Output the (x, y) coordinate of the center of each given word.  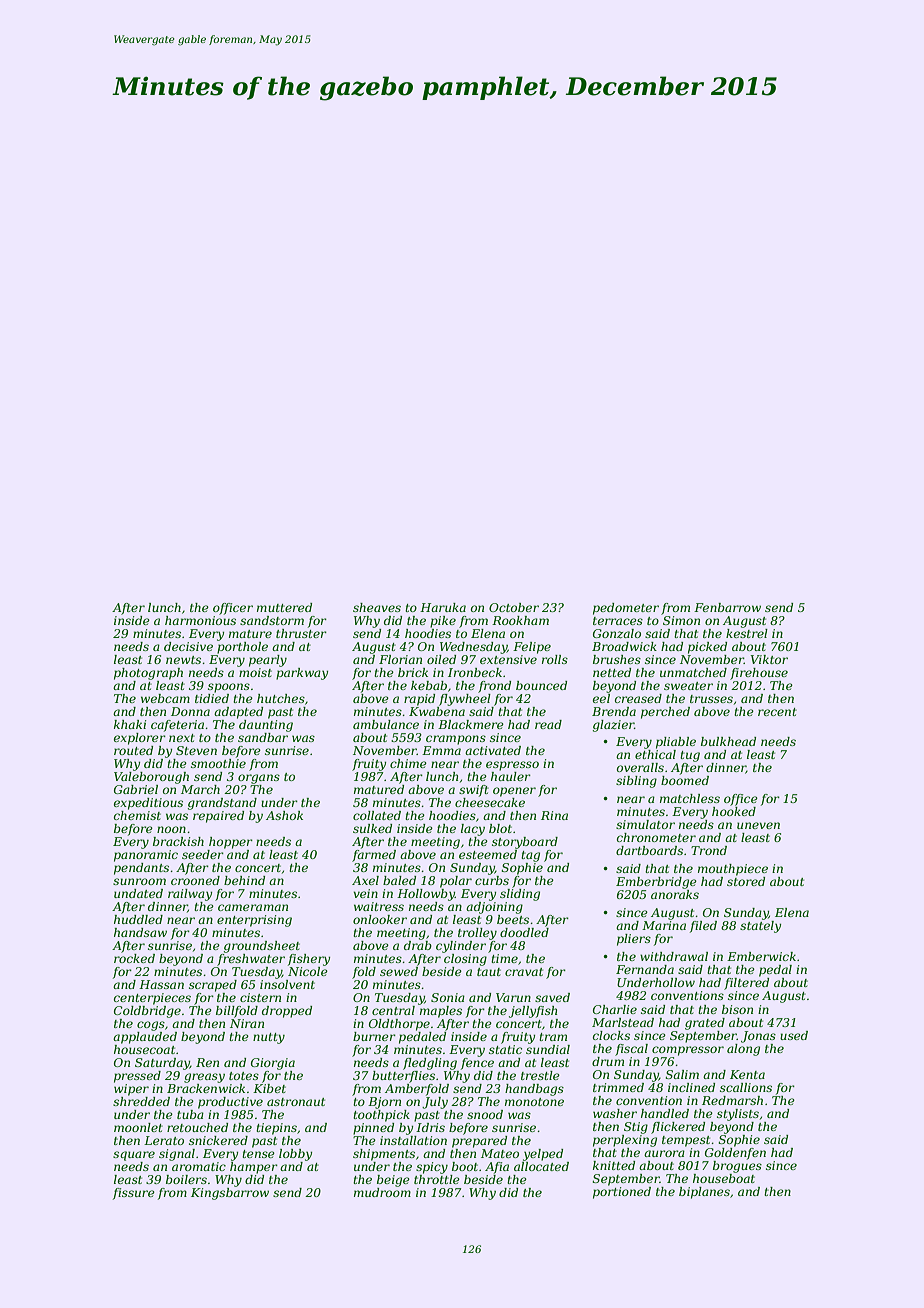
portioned (622, 1193)
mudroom (382, 1192)
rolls (555, 659)
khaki (130, 724)
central (393, 1010)
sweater (688, 686)
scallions (746, 1087)
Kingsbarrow (230, 1194)
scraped (213, 986)
